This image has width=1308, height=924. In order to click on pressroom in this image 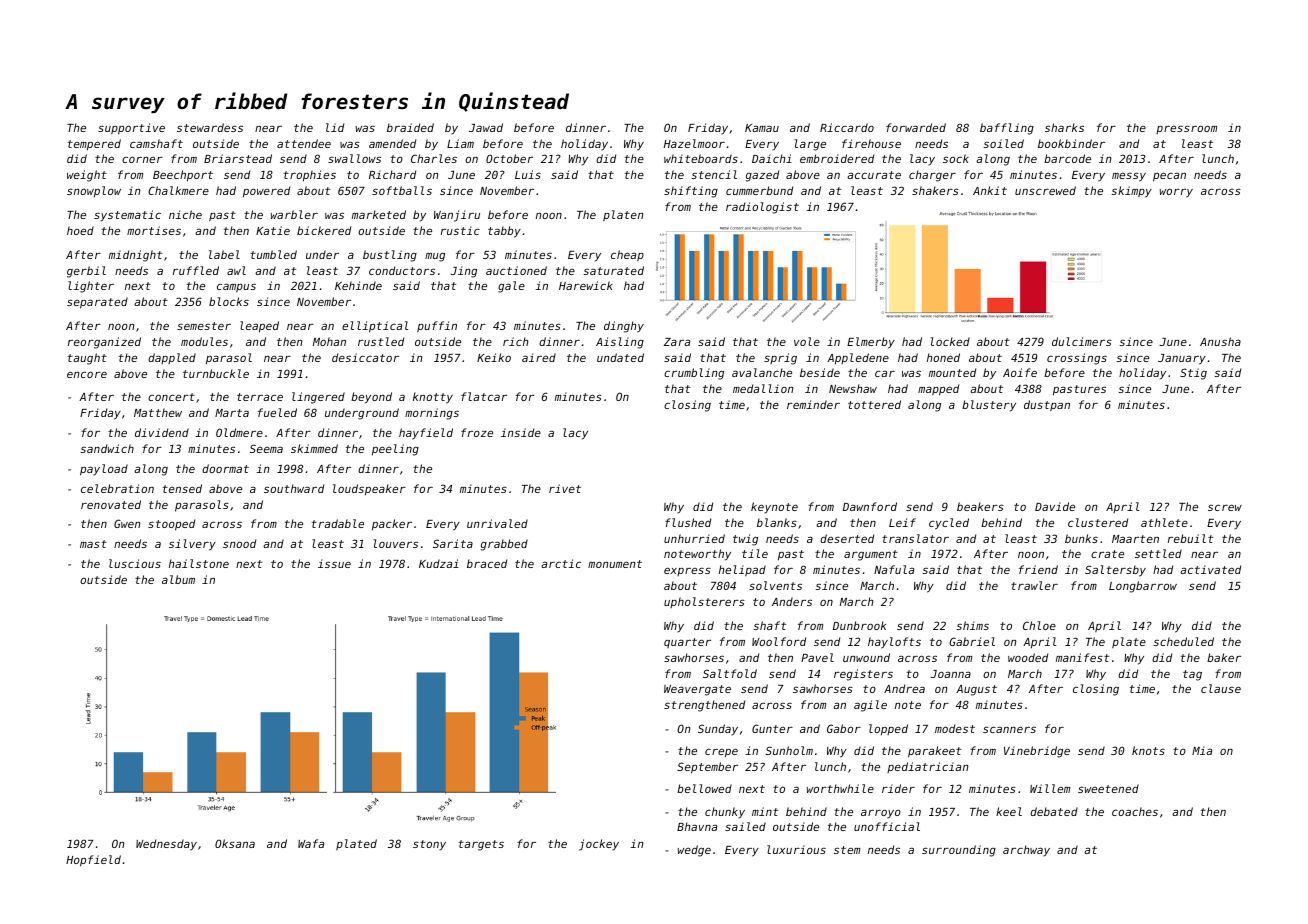, I will do `click(1186, 129)`.
